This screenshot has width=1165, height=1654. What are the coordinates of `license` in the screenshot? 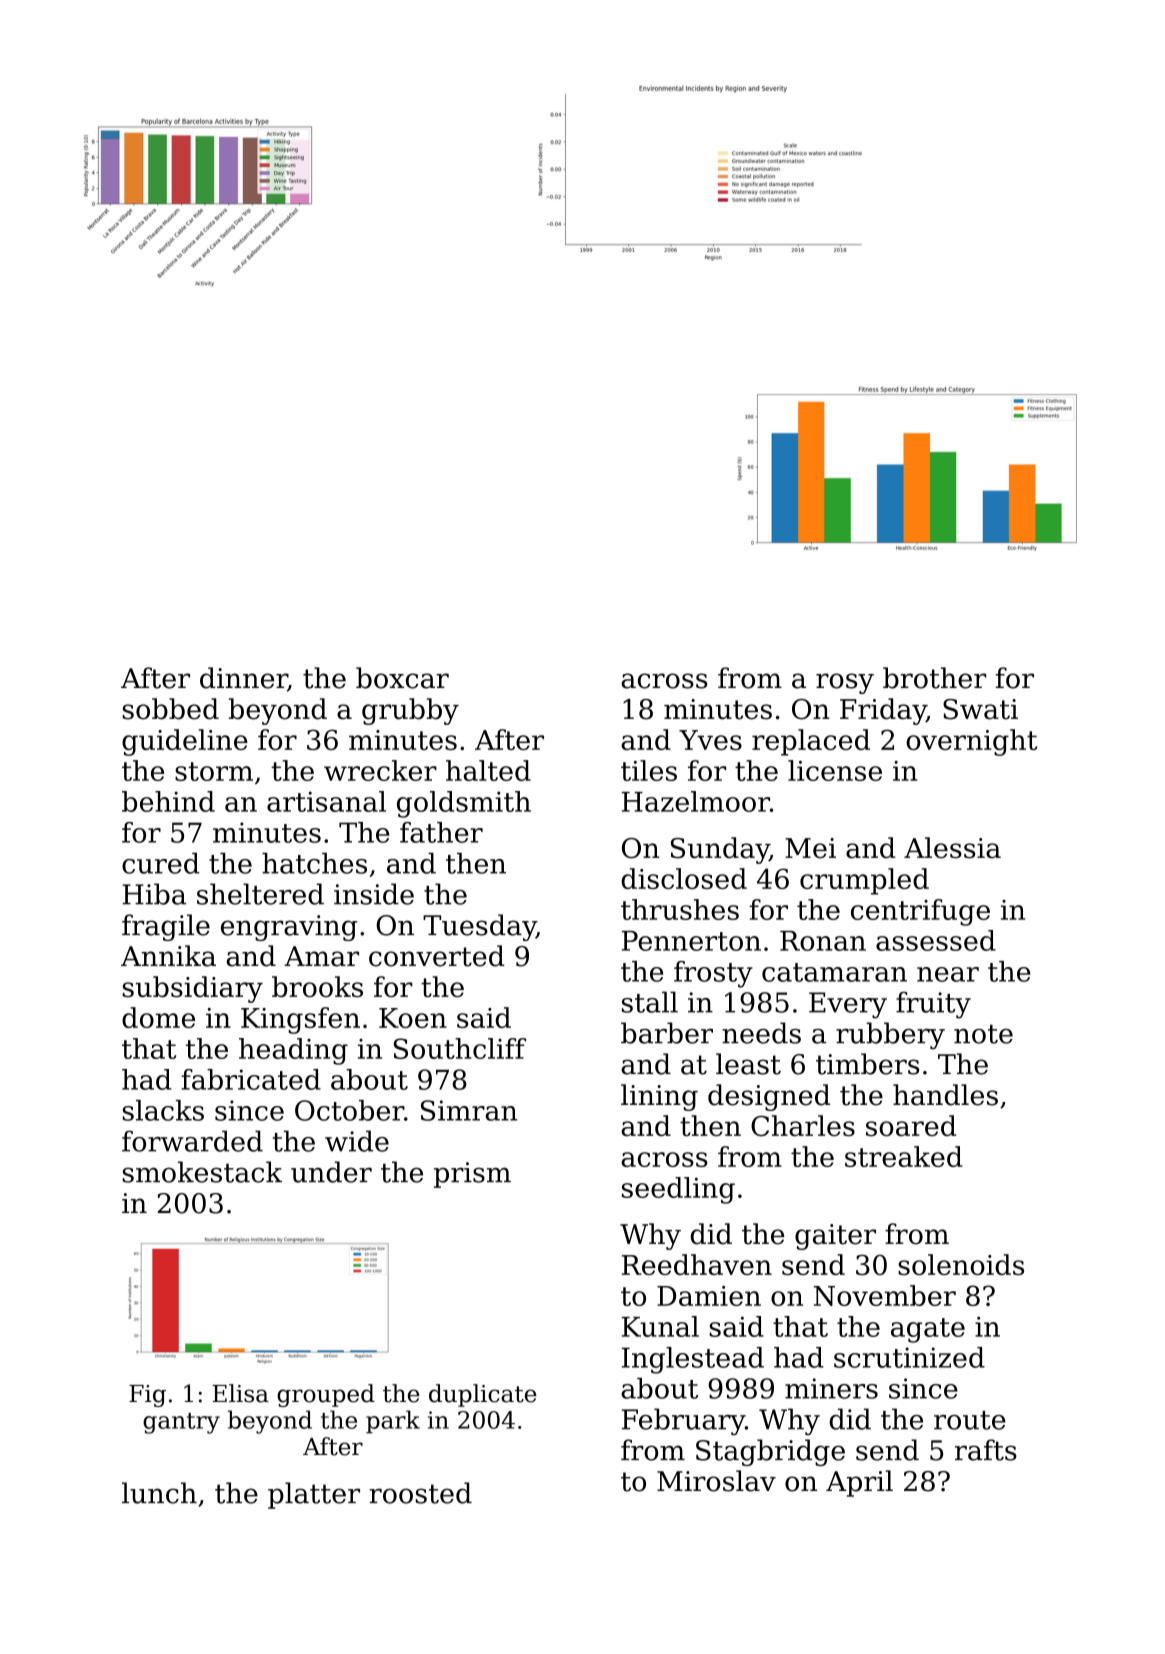 It's located at (835, 770).
